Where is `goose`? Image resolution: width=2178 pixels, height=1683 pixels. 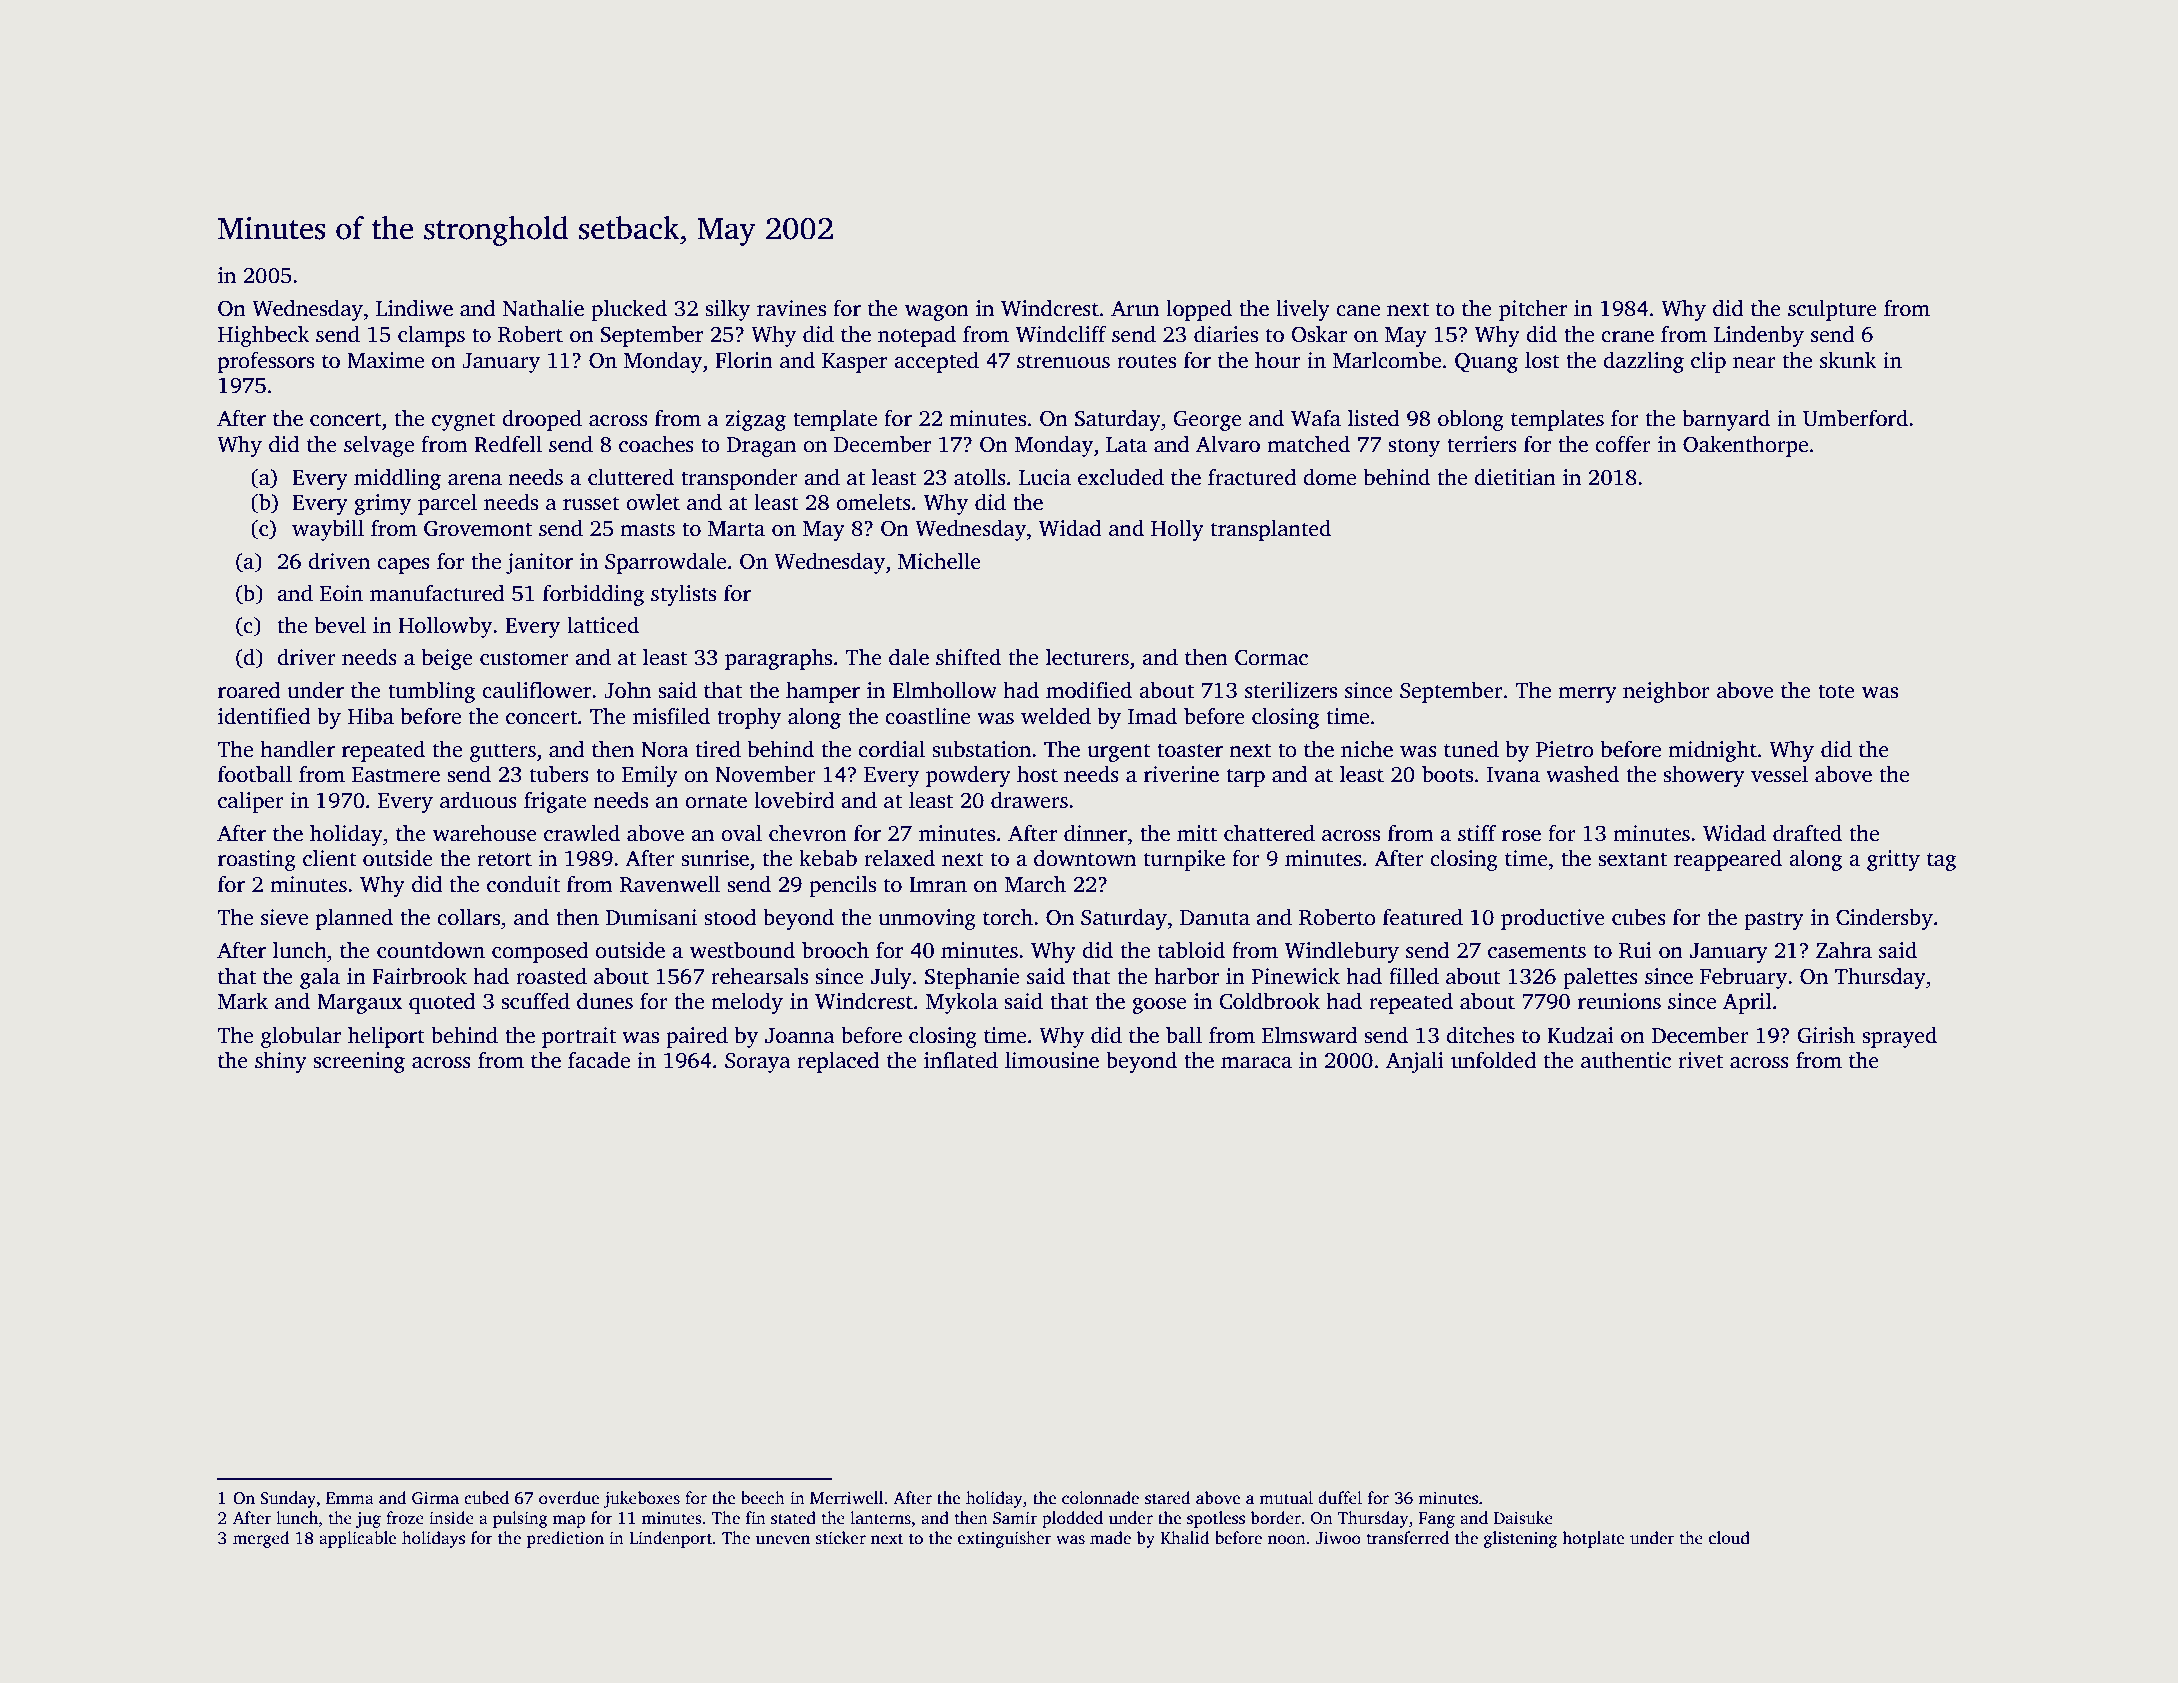 goose is located at coordinates (1159, 1006).
